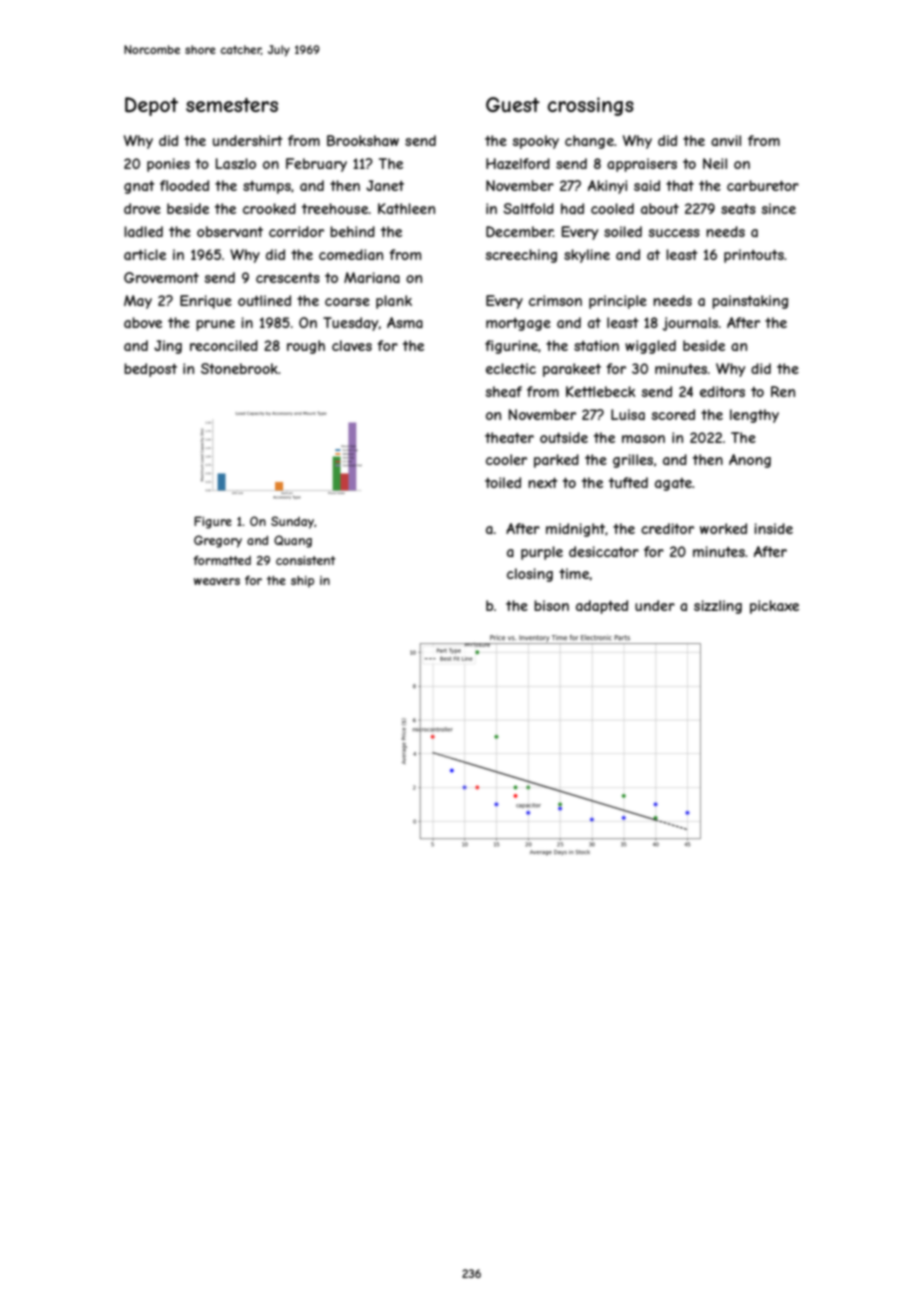 The width and height of the screenshot is (924, 1311). Describe the element at coordinates (511, 347) in the screenshot. I see `figurine` at that location.
